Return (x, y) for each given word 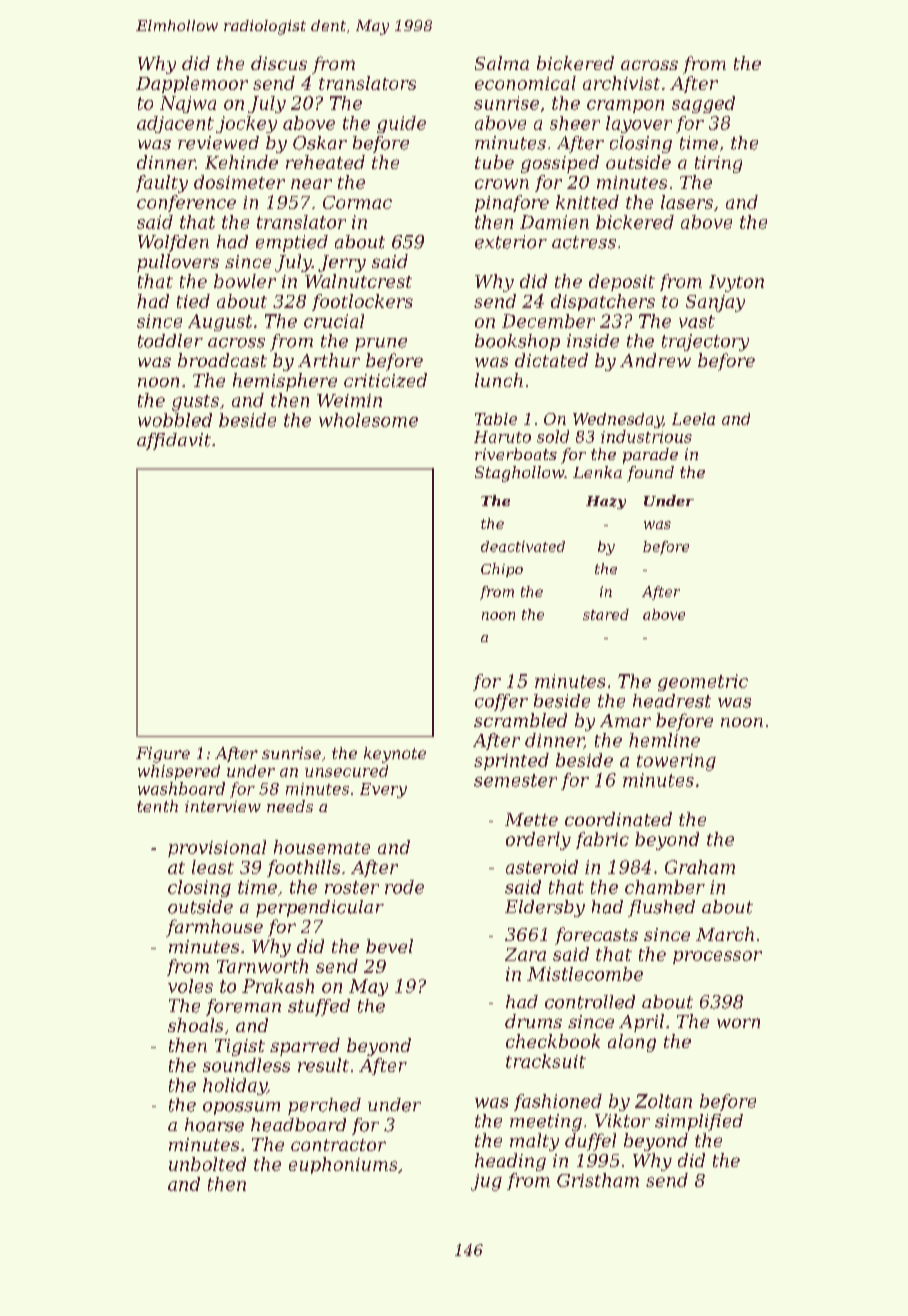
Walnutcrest (358, 281)
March (725, 934)
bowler (245, 281)
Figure (163, 755)
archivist (621, 83)
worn (738, 1023)
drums (533, 1021)
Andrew (655, 360)
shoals (195, 1025)
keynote (395, 755)
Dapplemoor (192, 84)
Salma (502, 63)
